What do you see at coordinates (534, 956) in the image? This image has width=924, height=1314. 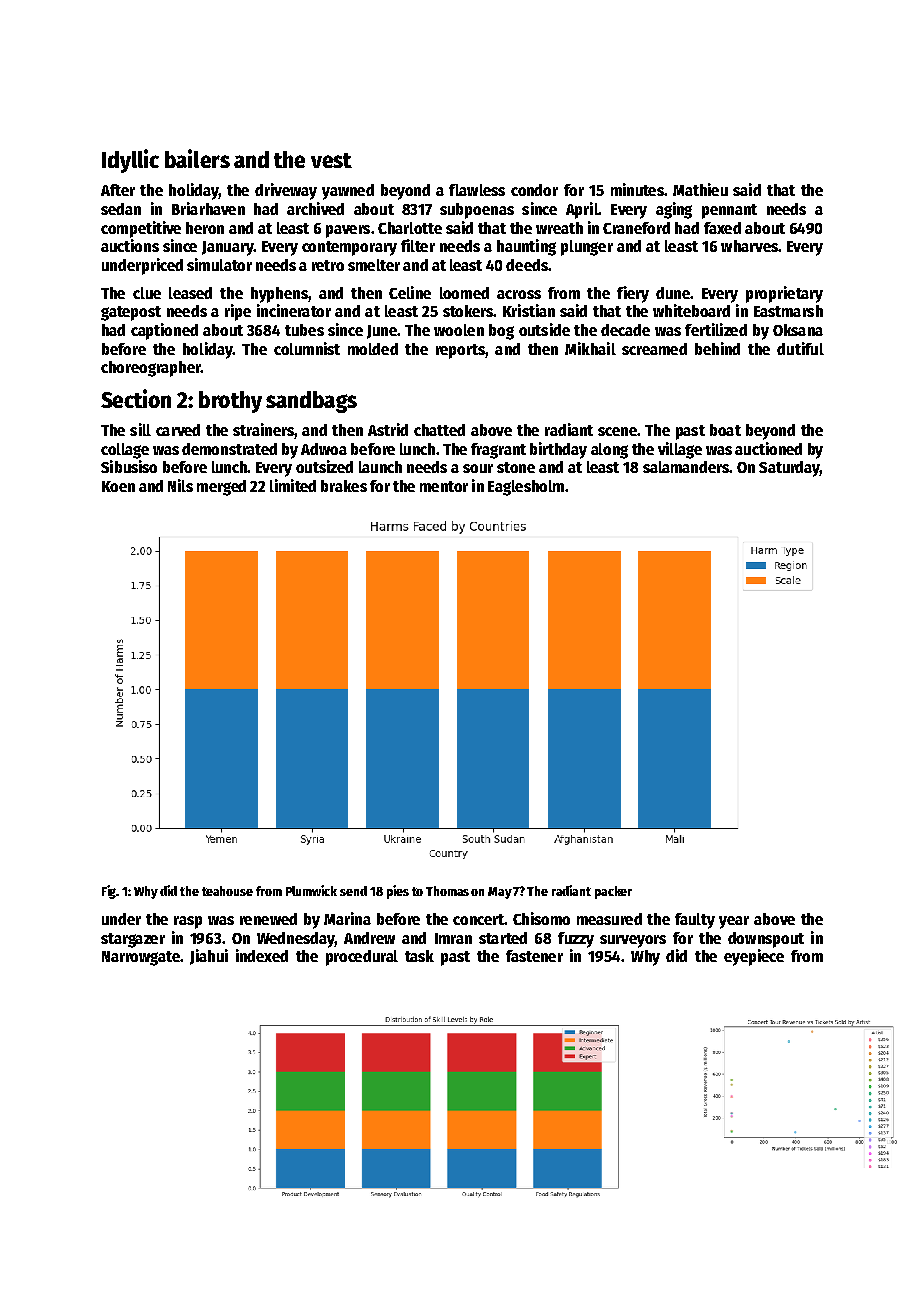 I see `fastener` at bounding box center [534, 956].
